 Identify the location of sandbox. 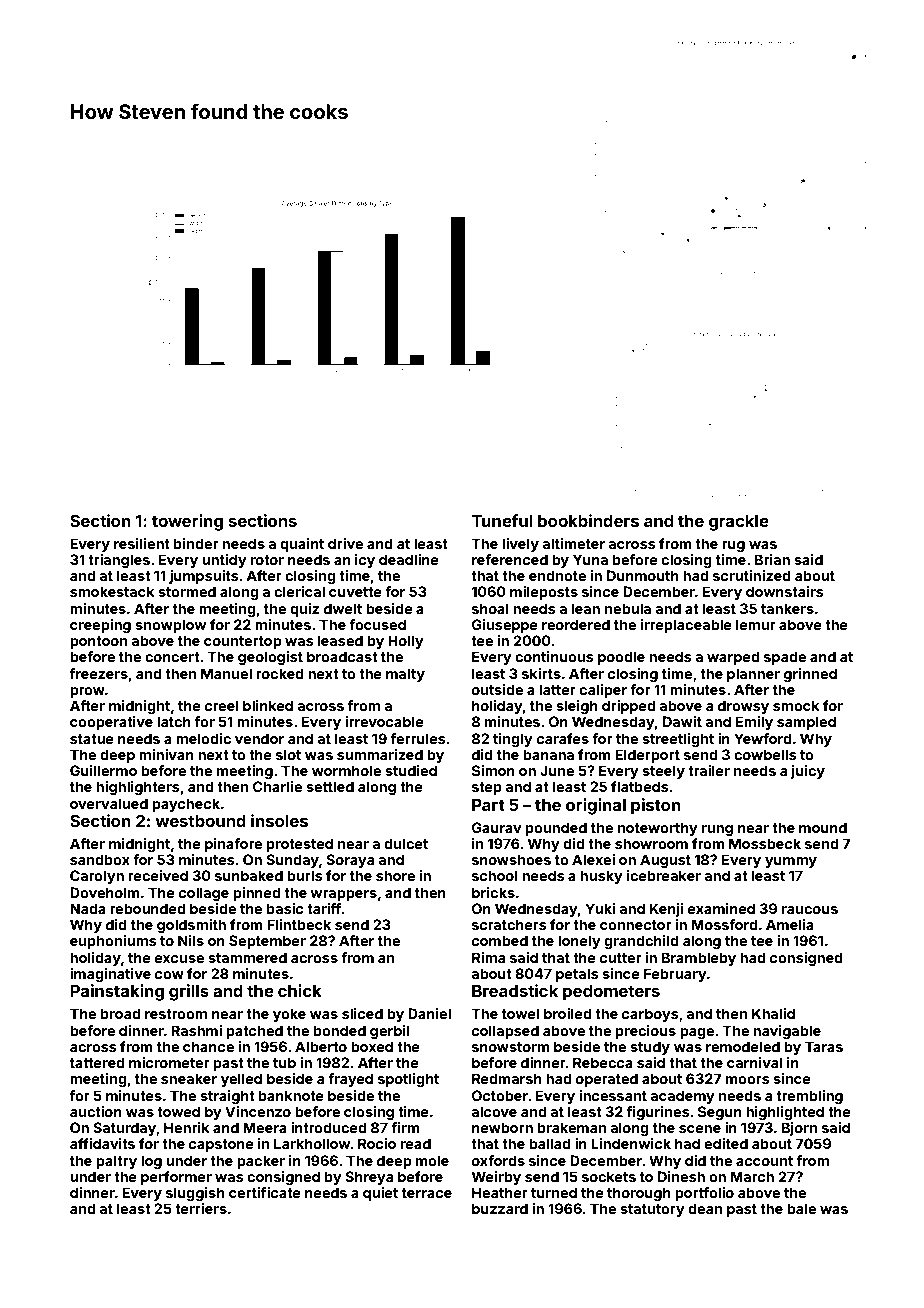
(100, 859).
